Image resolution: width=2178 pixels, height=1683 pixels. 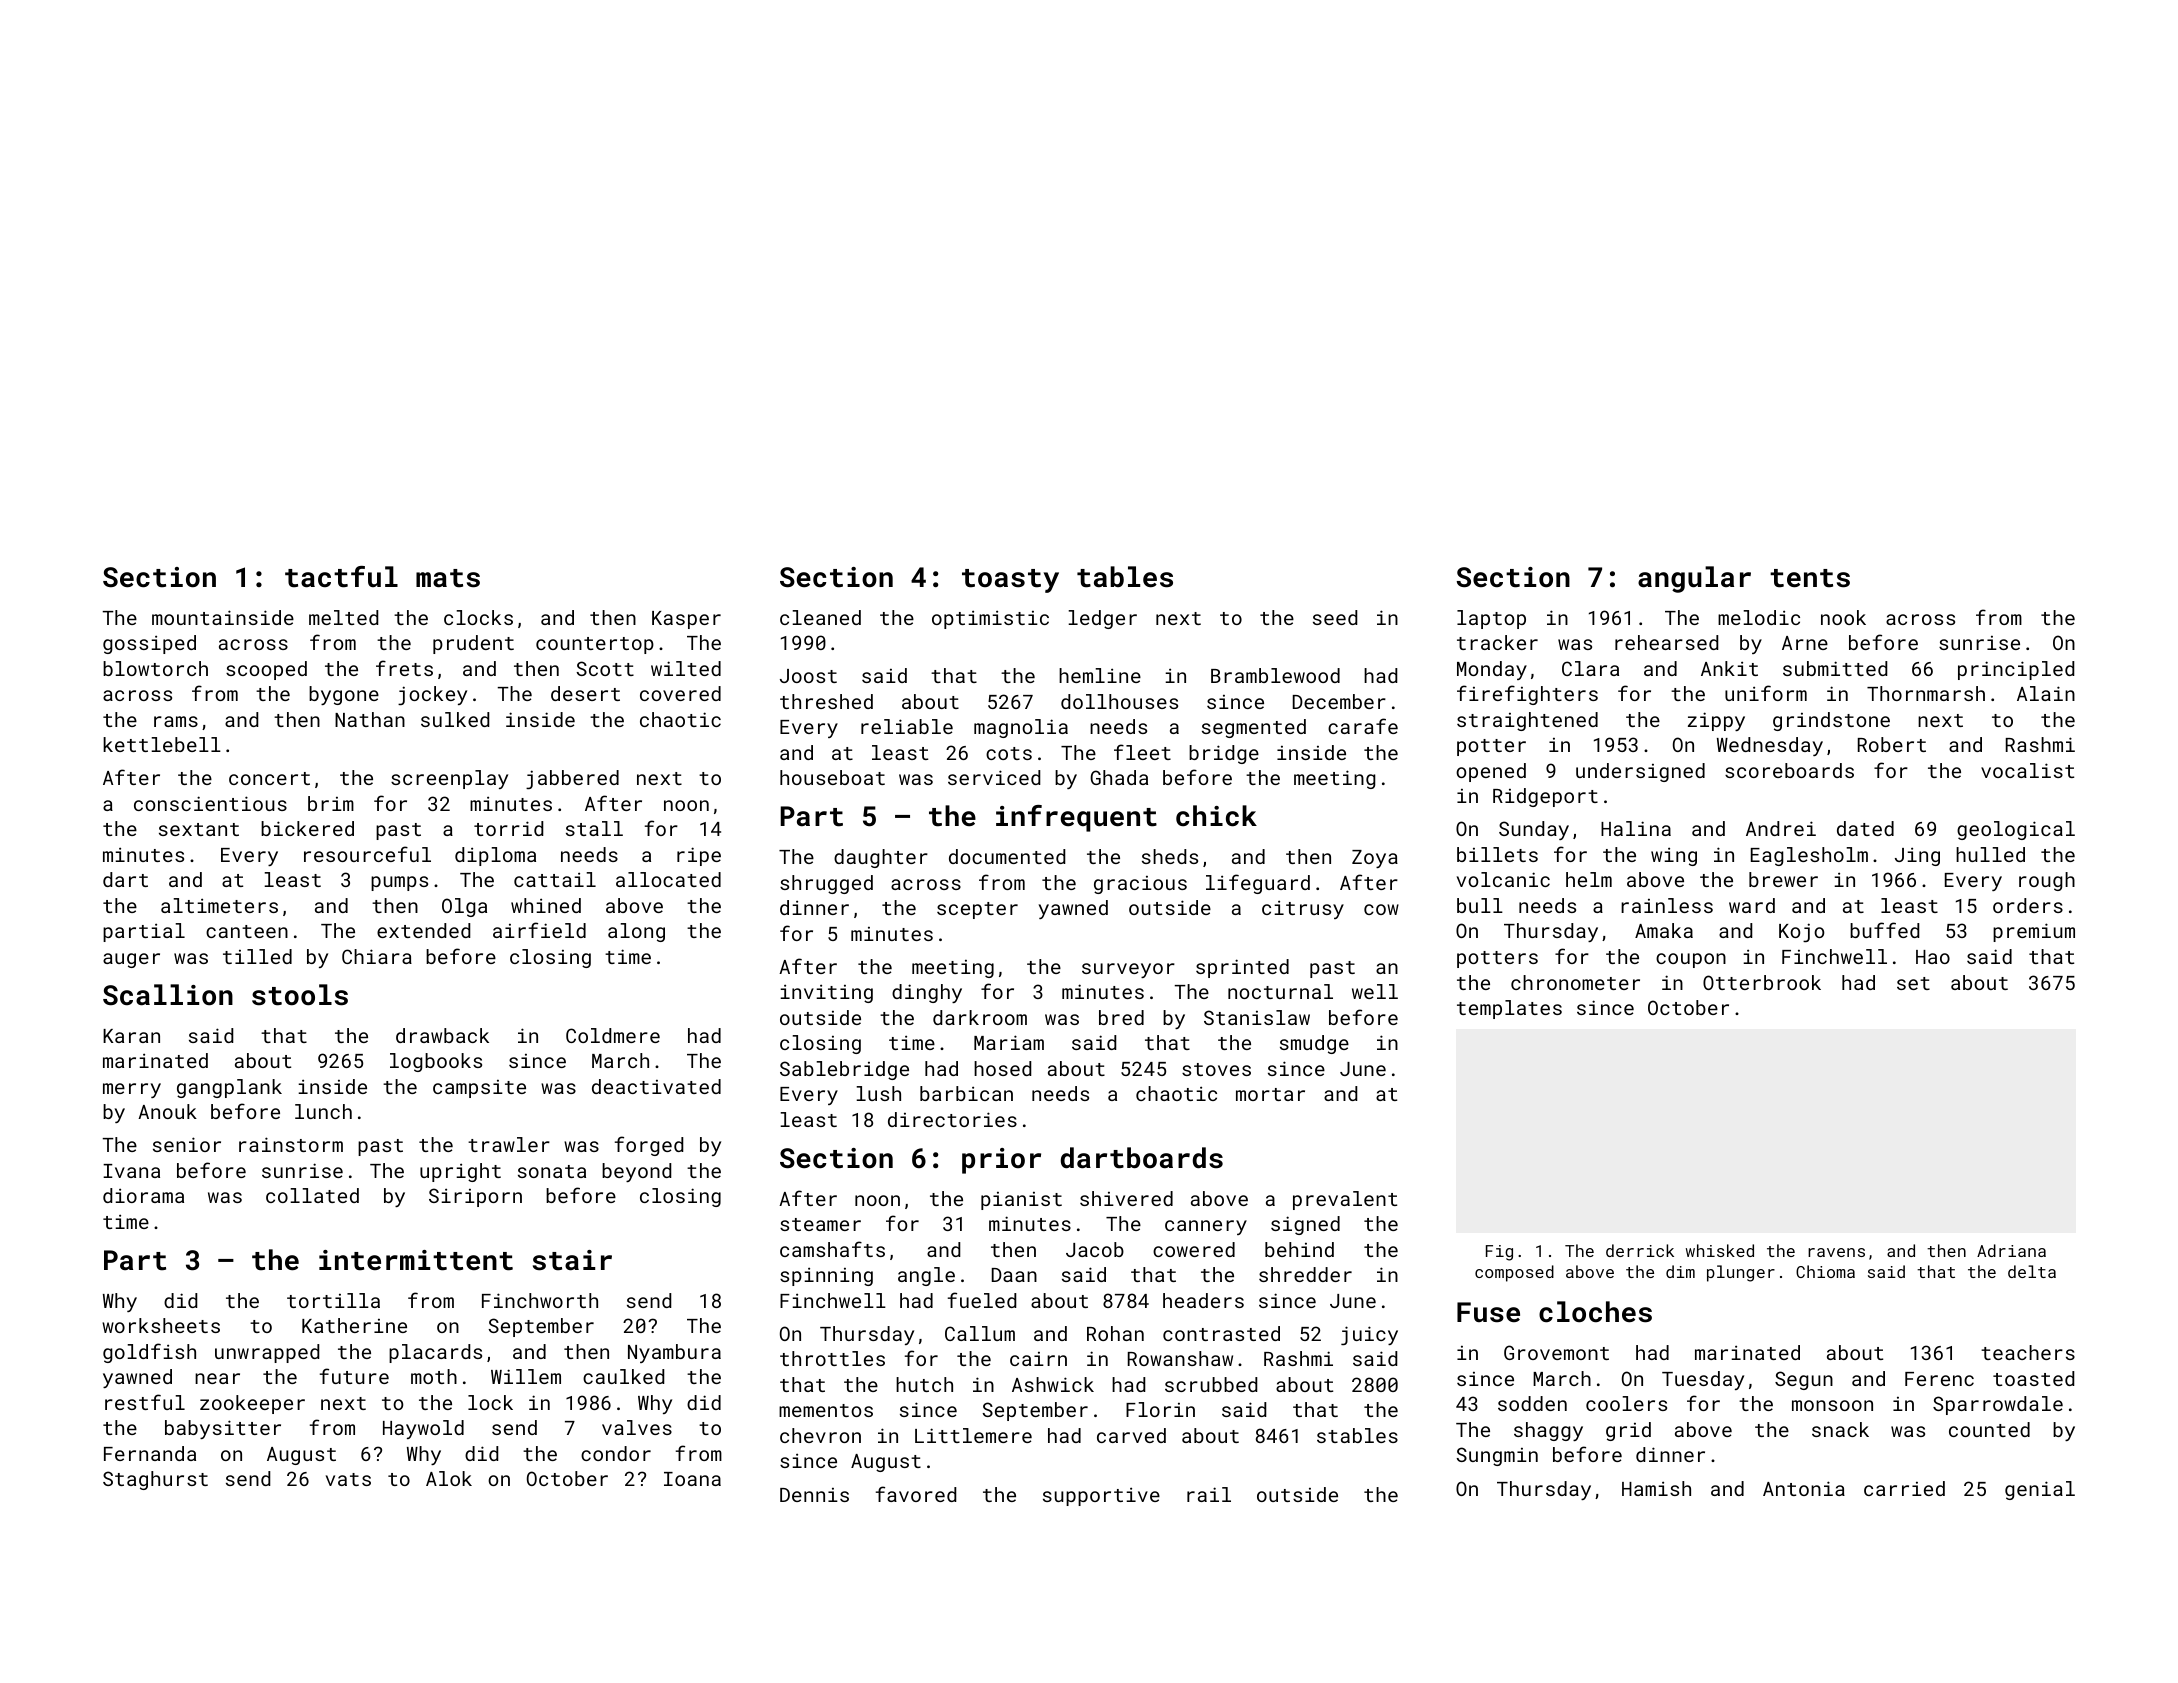 I want to click on Alok, so click(x=449, y=1478).
